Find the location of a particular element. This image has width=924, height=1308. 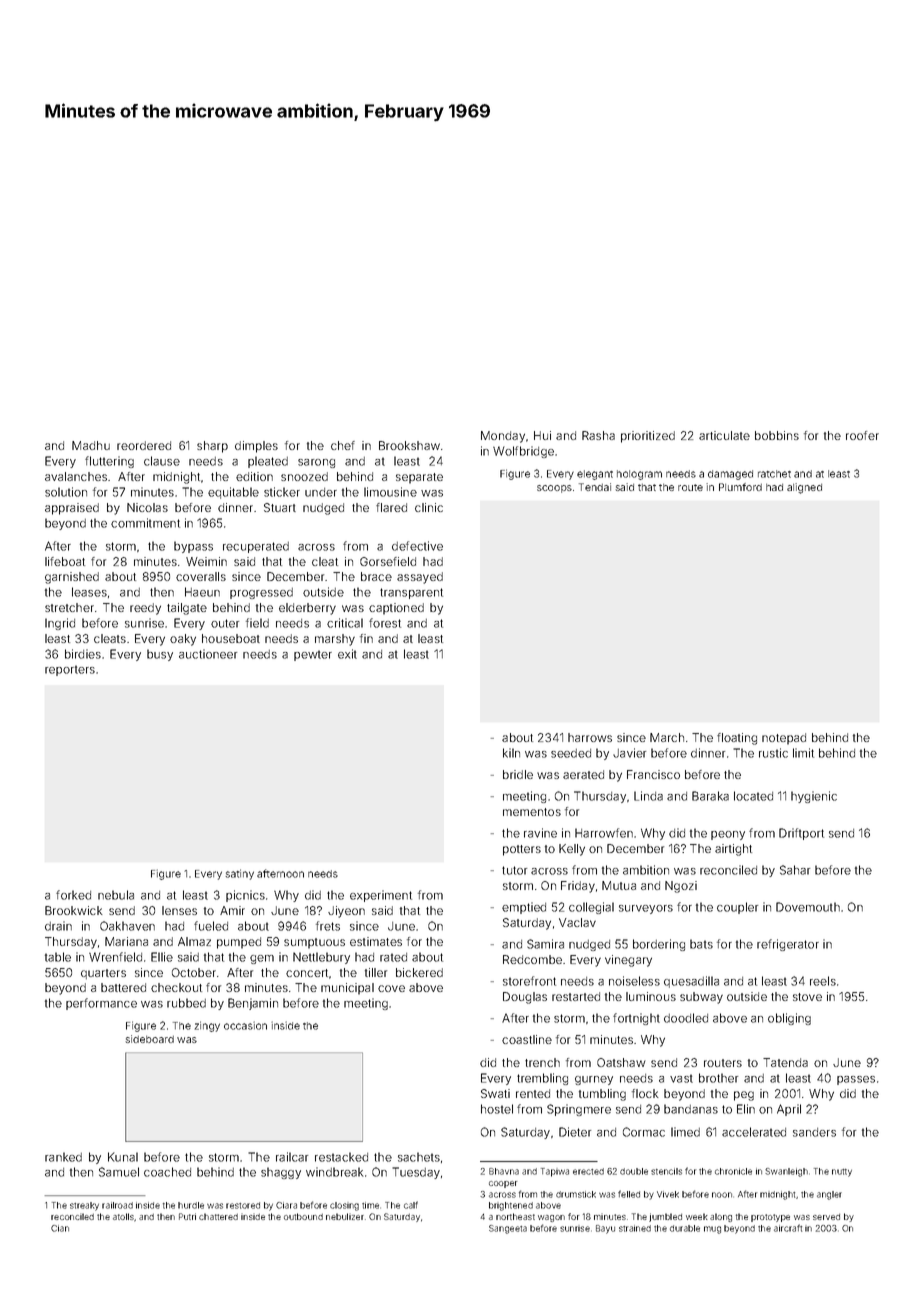

ranked is located at coordinates (63, 1157).
